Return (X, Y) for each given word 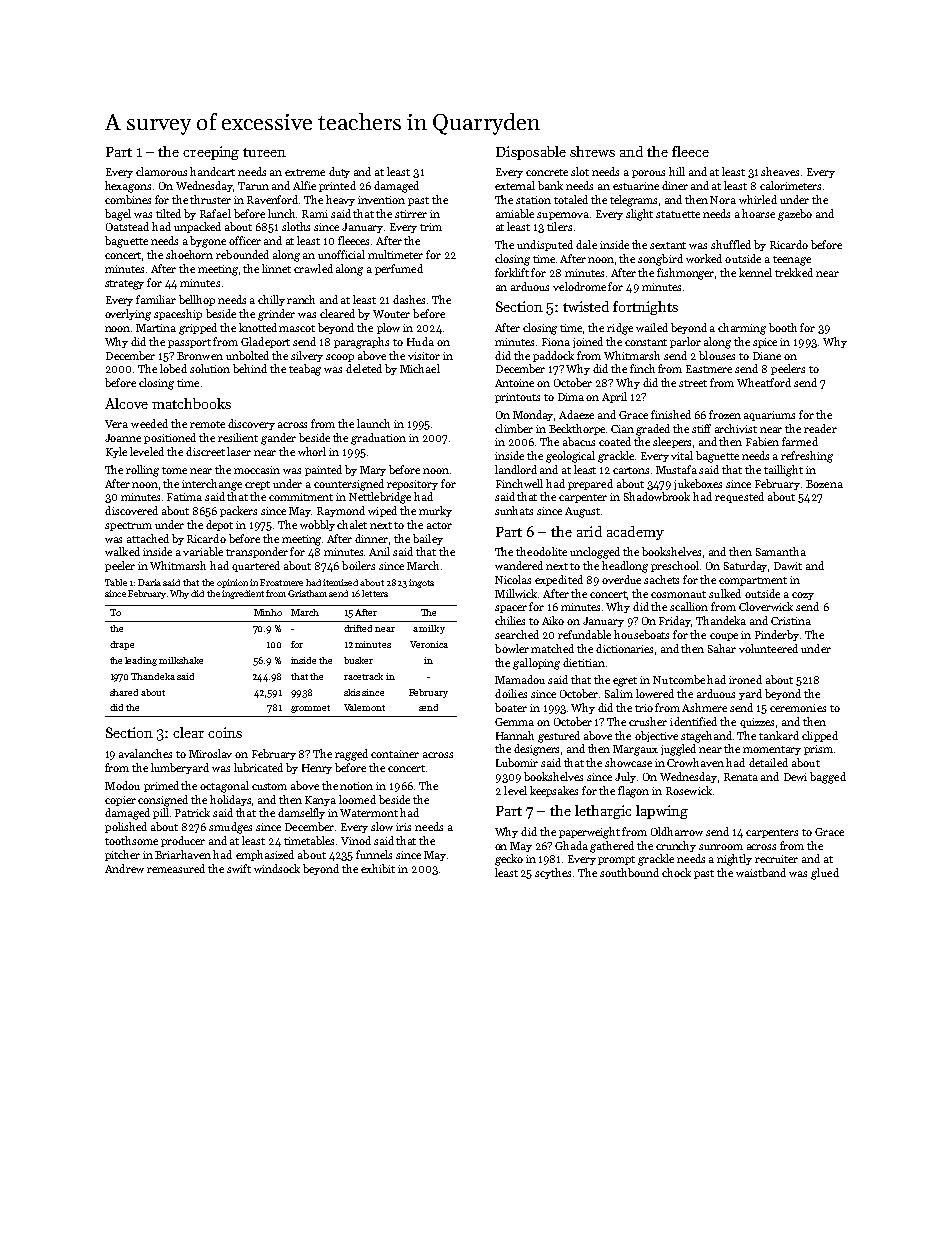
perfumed (399, 269)
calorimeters (790, 185)
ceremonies (798, 708)
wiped (382, 511)
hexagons (128, 187)
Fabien (762, 441)
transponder (257, 552)
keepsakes (554, 791)
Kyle (116, 452)
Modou (122, 785)
